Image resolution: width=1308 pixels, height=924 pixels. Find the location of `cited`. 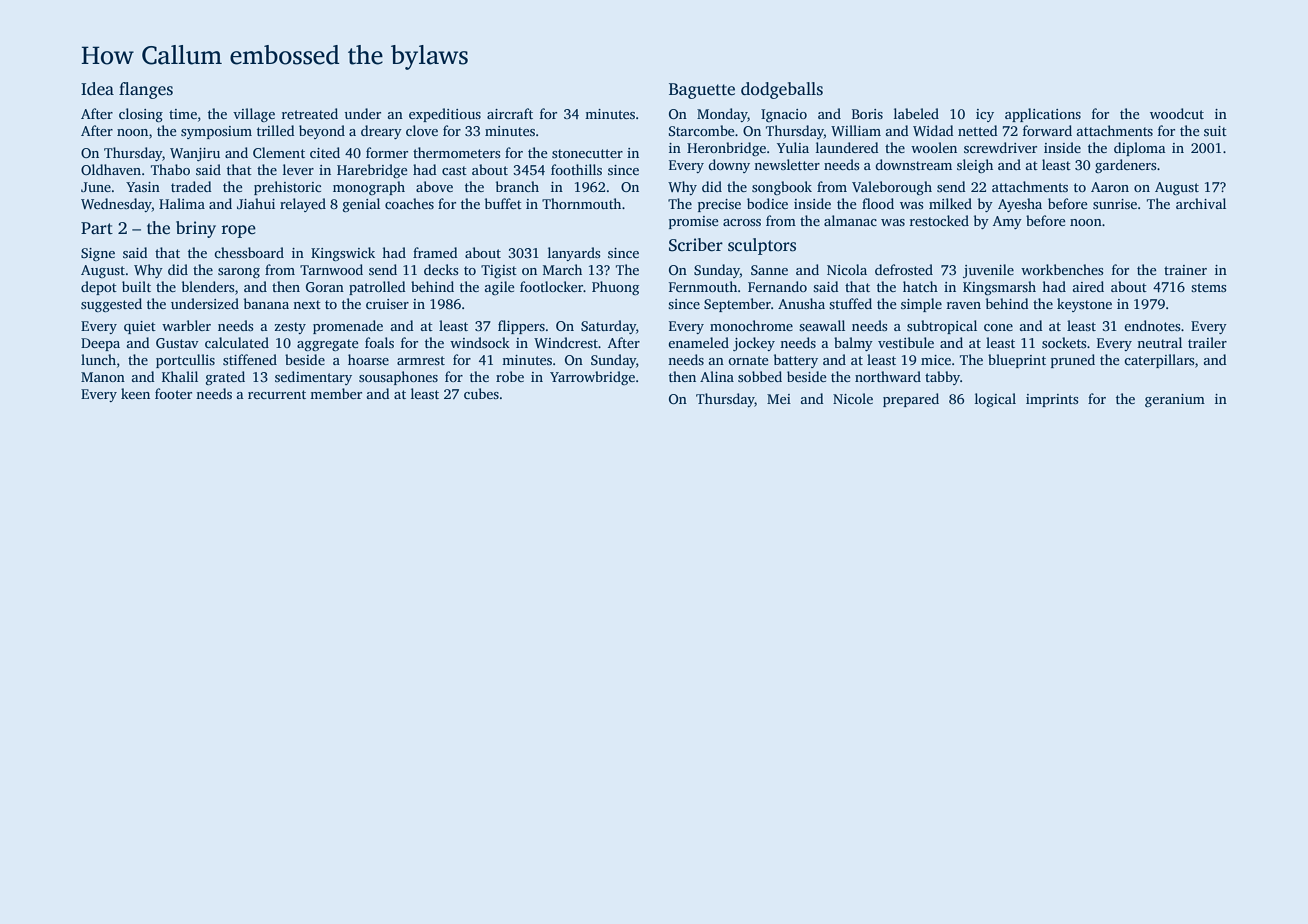

cited is located at coordinates (325, 152).
